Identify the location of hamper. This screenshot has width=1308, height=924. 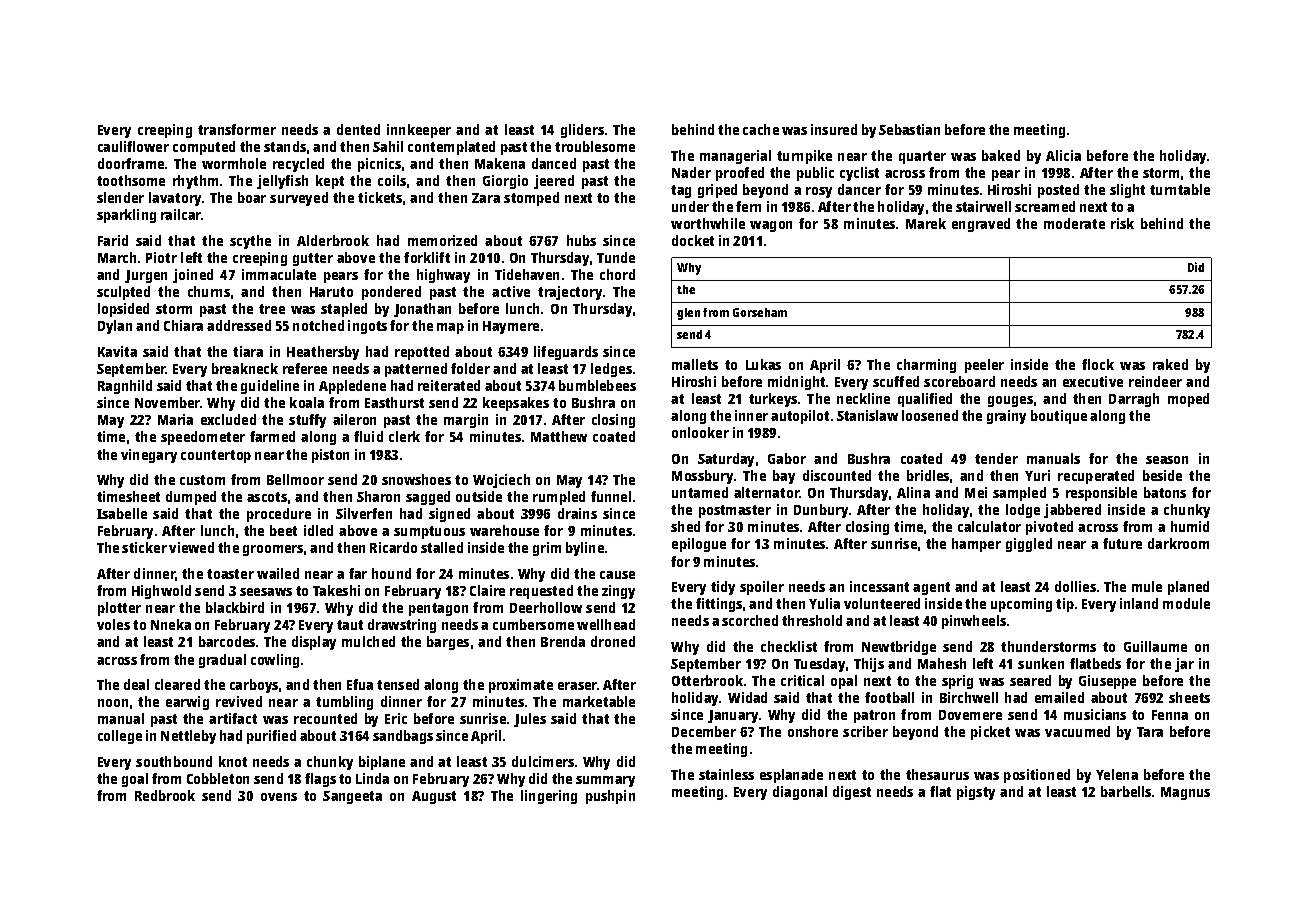
(976, 545).
